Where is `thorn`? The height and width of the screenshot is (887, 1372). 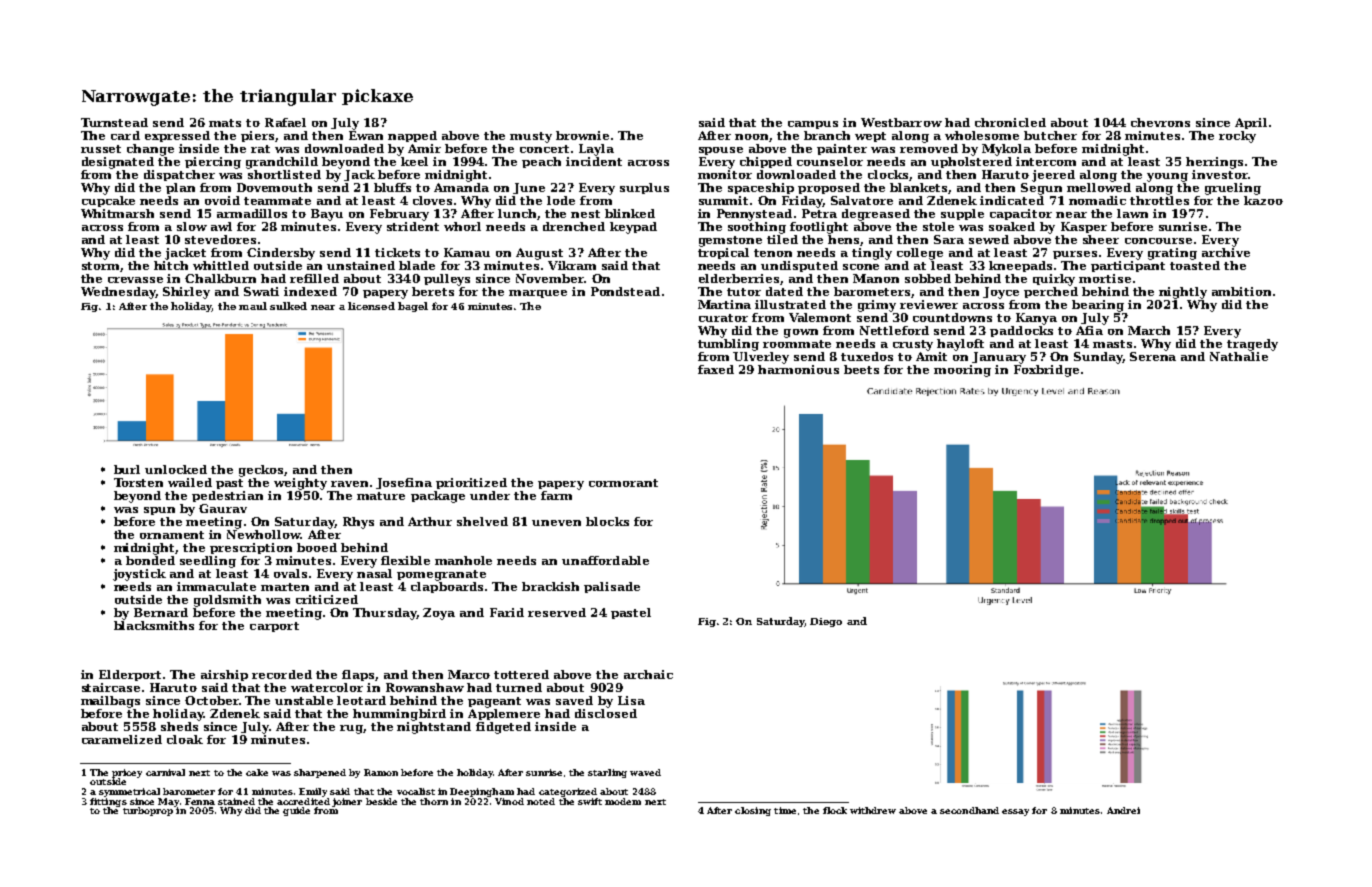
thorn is located at coordinates (434, 801).
